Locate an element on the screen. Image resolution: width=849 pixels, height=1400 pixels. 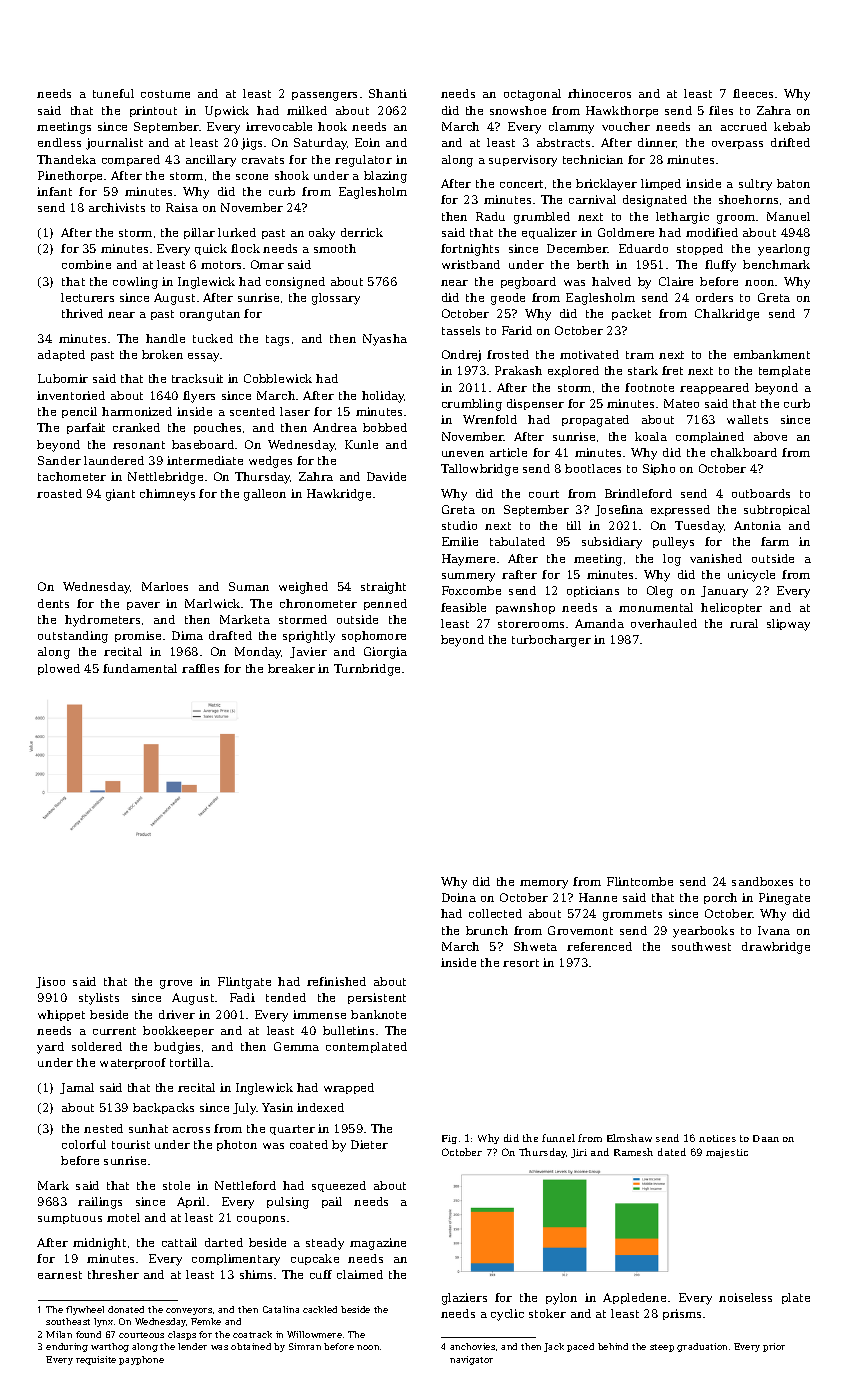
overhauled is located at coordinates (664, 623).
